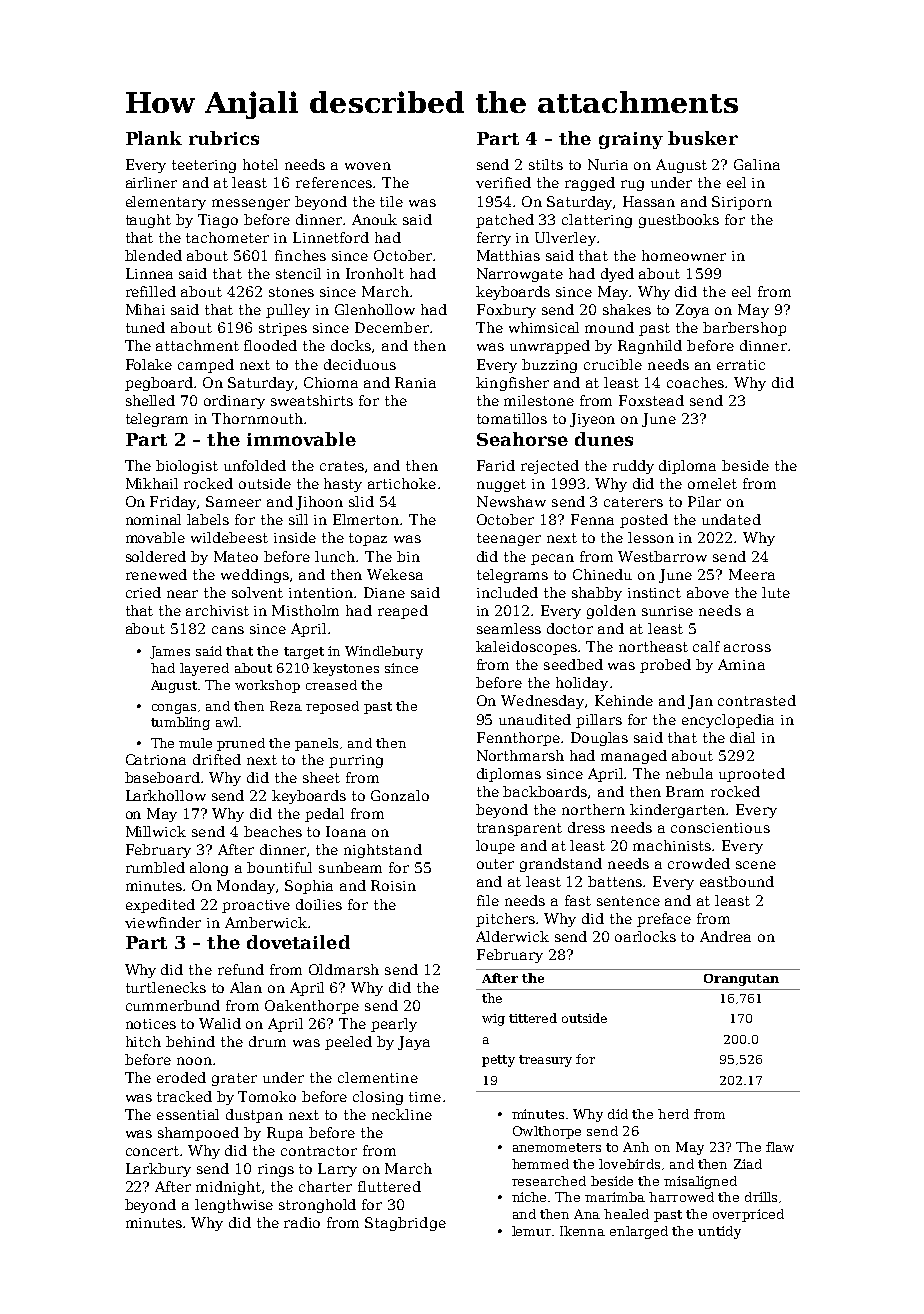 This page has width=924, height=1314. What do you see at coordinates (719, 1232) in the page?
I see `untidy` at bounding box center [719, 1232].
